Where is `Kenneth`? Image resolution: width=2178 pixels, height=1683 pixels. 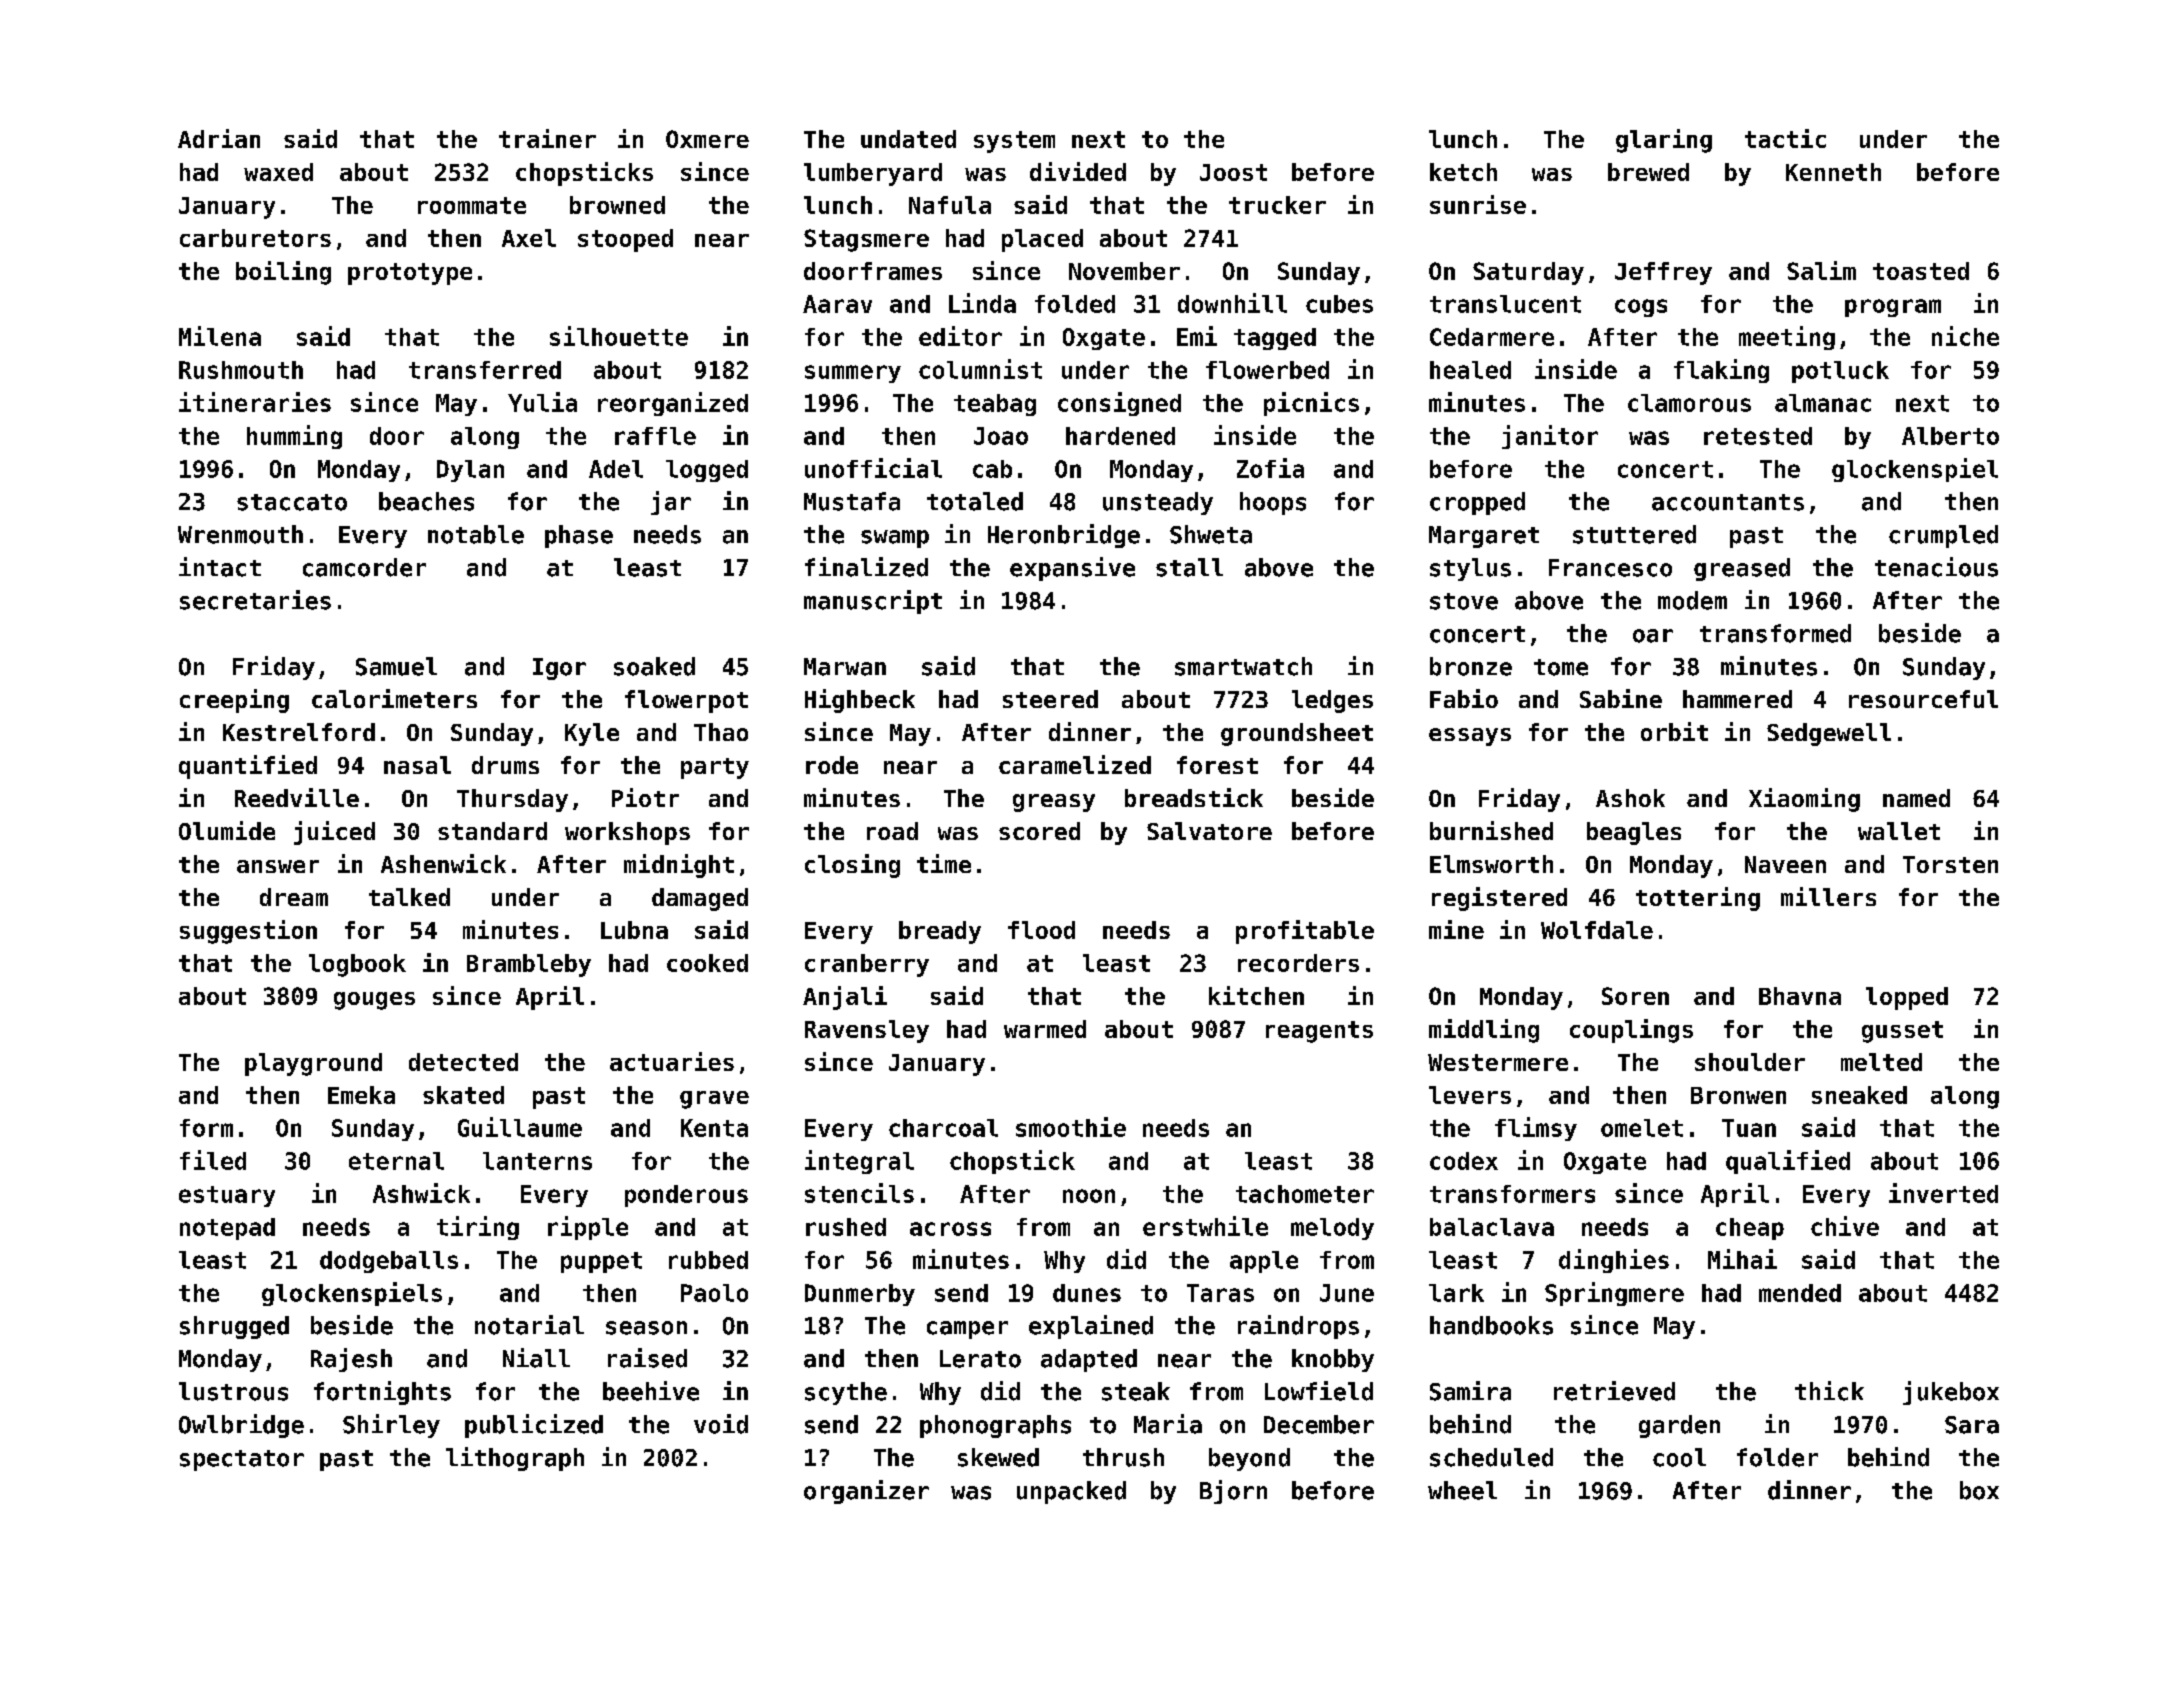
Kenneth is located at coordinates (1833, 172).
